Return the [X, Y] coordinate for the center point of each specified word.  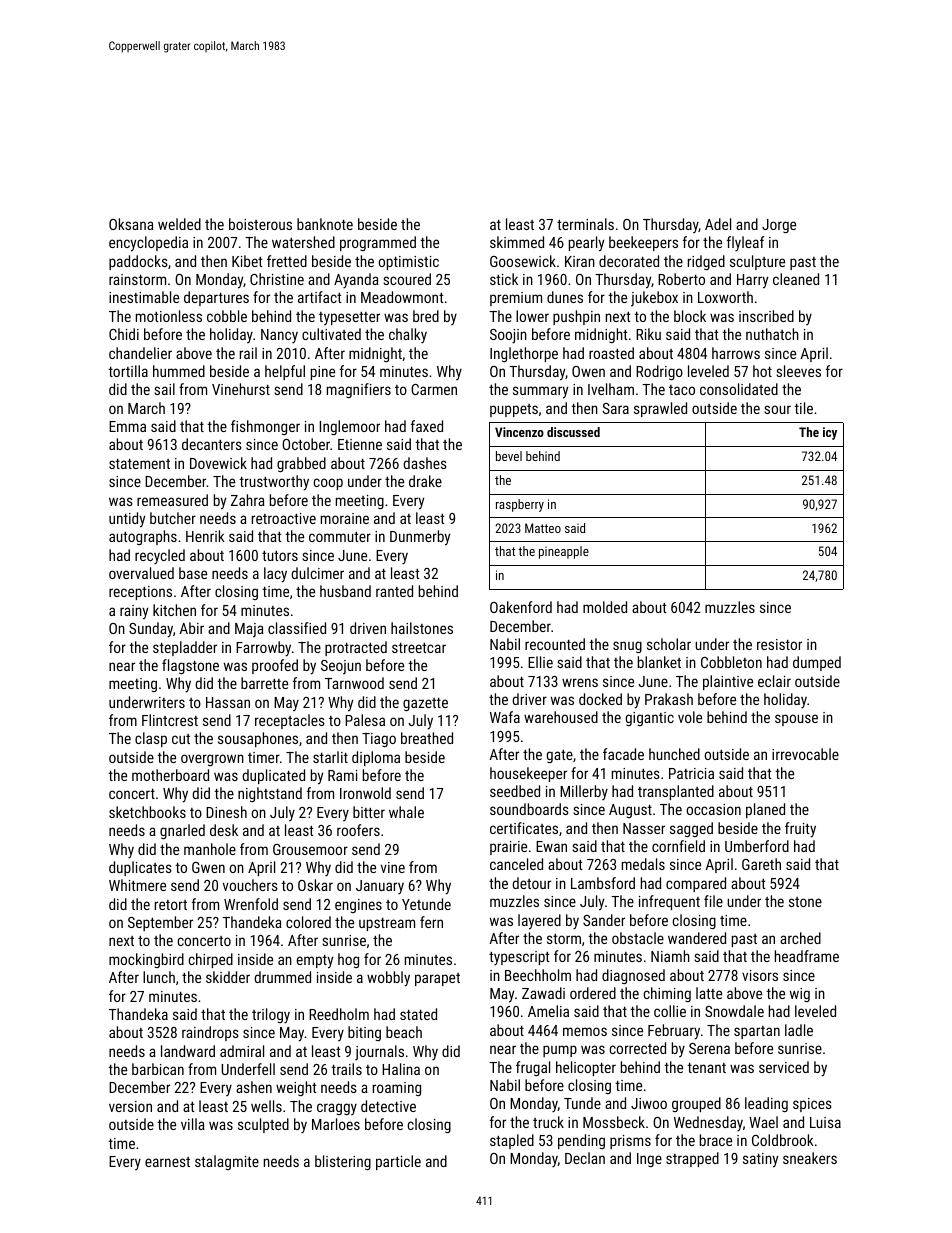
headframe [807, 956]
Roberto [681, 279]
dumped [817, 663]
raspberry [520, 505]
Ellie [540, 662]
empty [315, 962]
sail [164, 389]
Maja [249, 630]
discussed [573, 432]
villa [193, 1124]
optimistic [408, 263]
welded [179, 224]
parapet [437, 979]
